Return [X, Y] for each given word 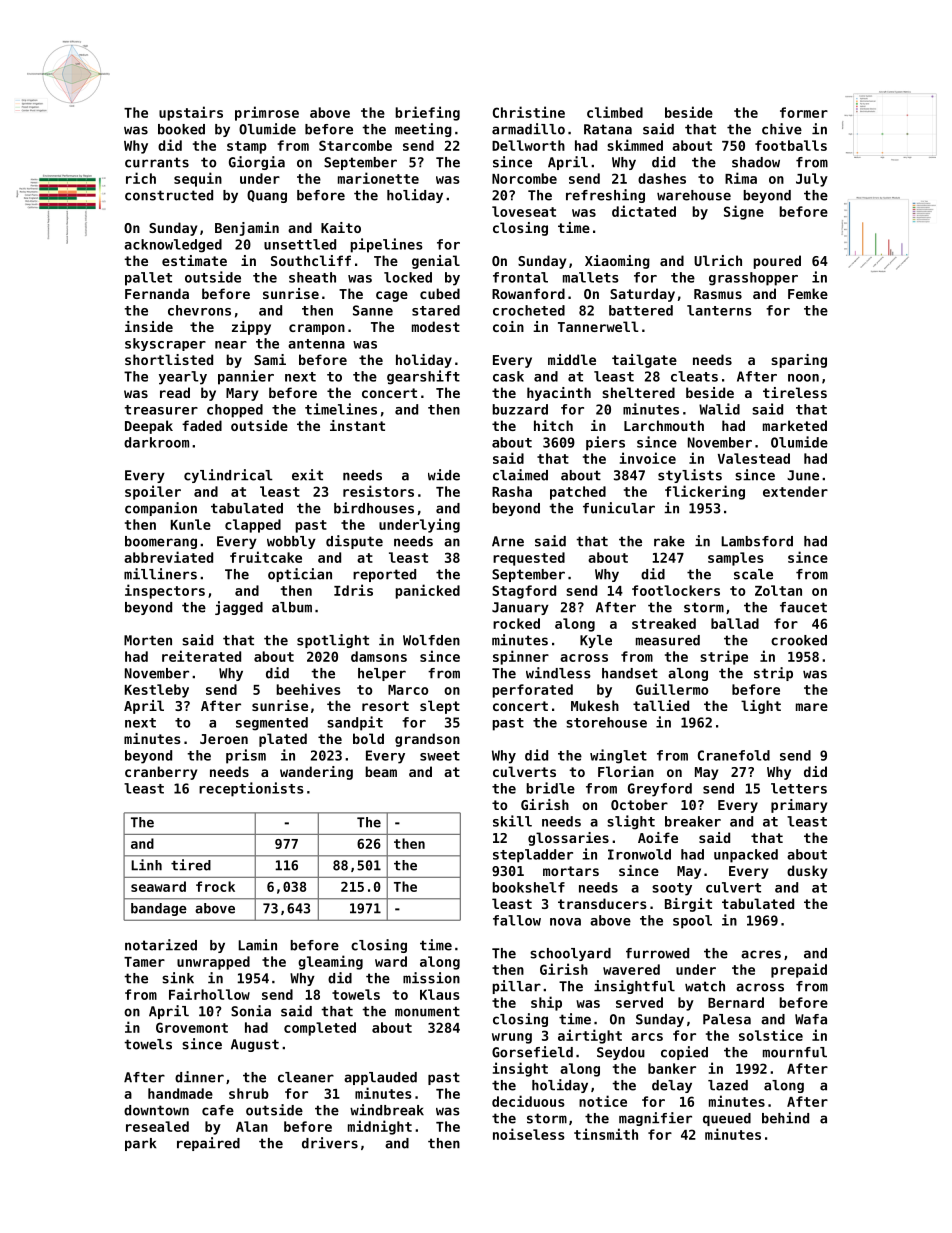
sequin [198, 179]
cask [508, 376]
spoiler [153, 492]
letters [799, 788]
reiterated [201, 656]
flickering [705, 492]
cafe [218, 1110]
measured [668, 640]
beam [381, 771]
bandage [159, 909]
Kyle [596, 641]
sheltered [638, 392]
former [804, 112]
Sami [270, 359]
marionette [378, 178]
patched [578, 493]
